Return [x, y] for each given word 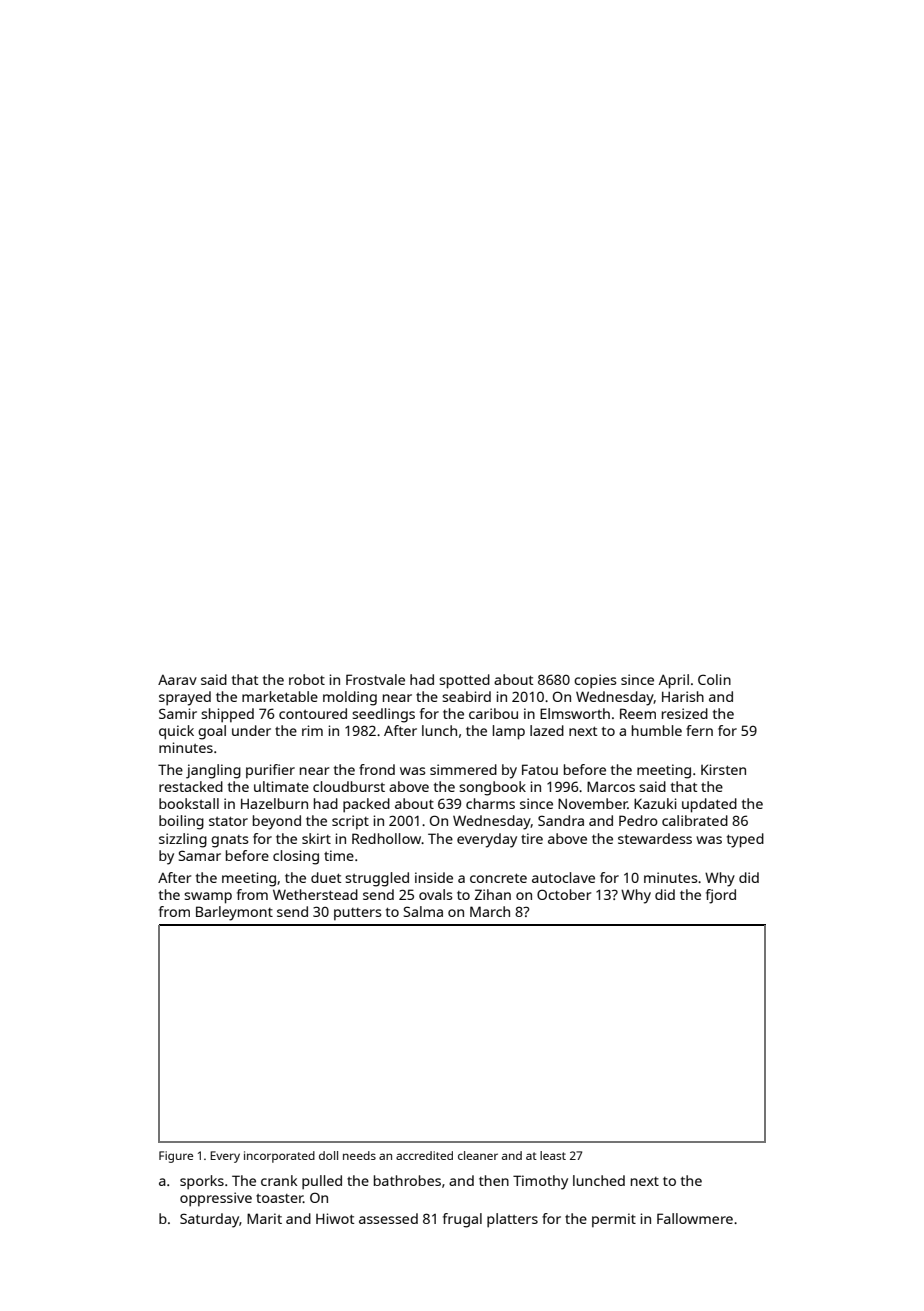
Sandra [561, 820]
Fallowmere [695, 1218]
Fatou [540, 769]
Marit [264, 1218]
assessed [388, 1218]
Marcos [611, 786]
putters [357, 914]
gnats [229, 841]
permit [614, 1220]
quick [176, 732]
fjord [721, 896]
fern [699, 730]
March [490, 911]
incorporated [279, 1157]
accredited [424, 1155]
